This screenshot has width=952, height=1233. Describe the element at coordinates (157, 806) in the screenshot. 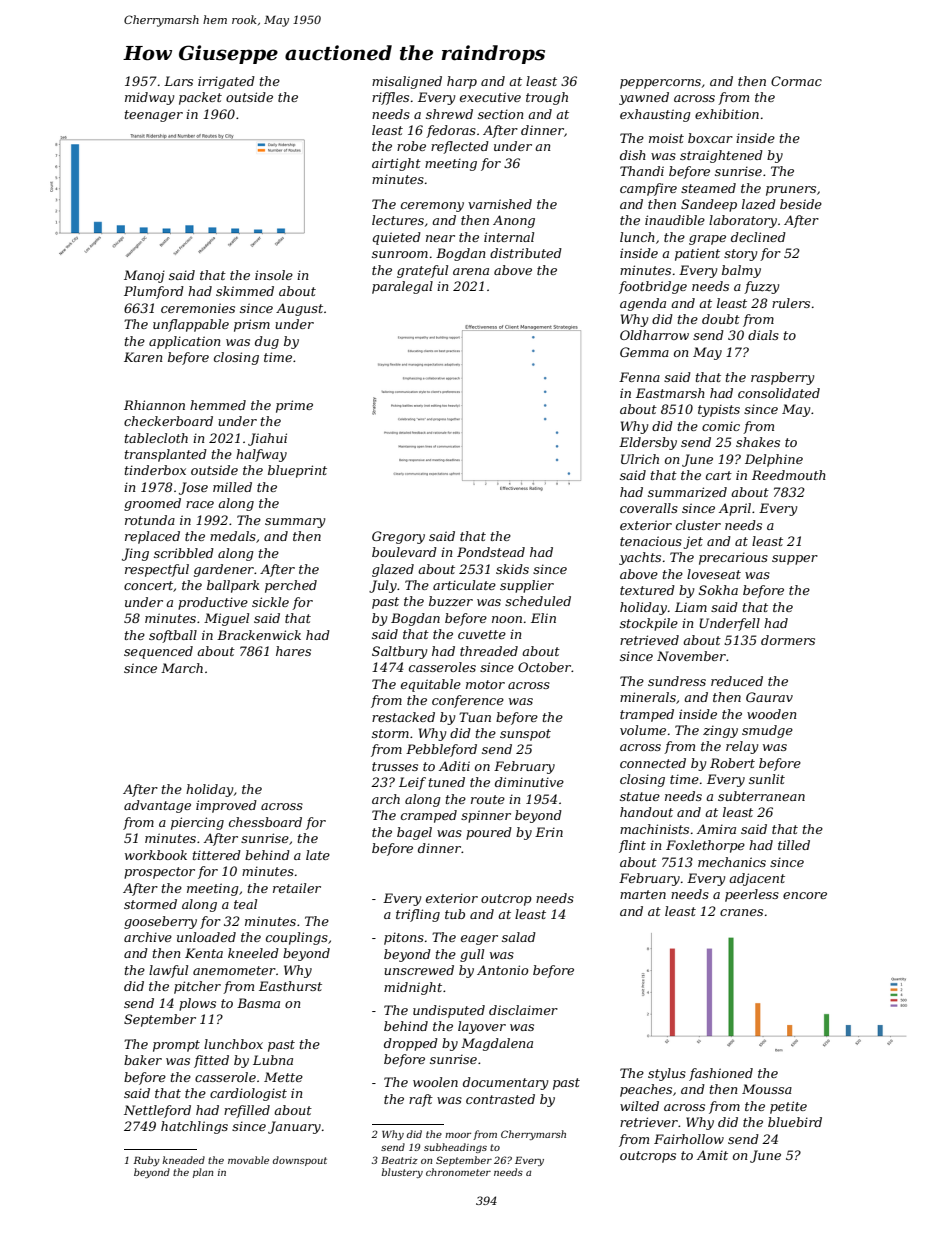

I see `advantage` at that location.
